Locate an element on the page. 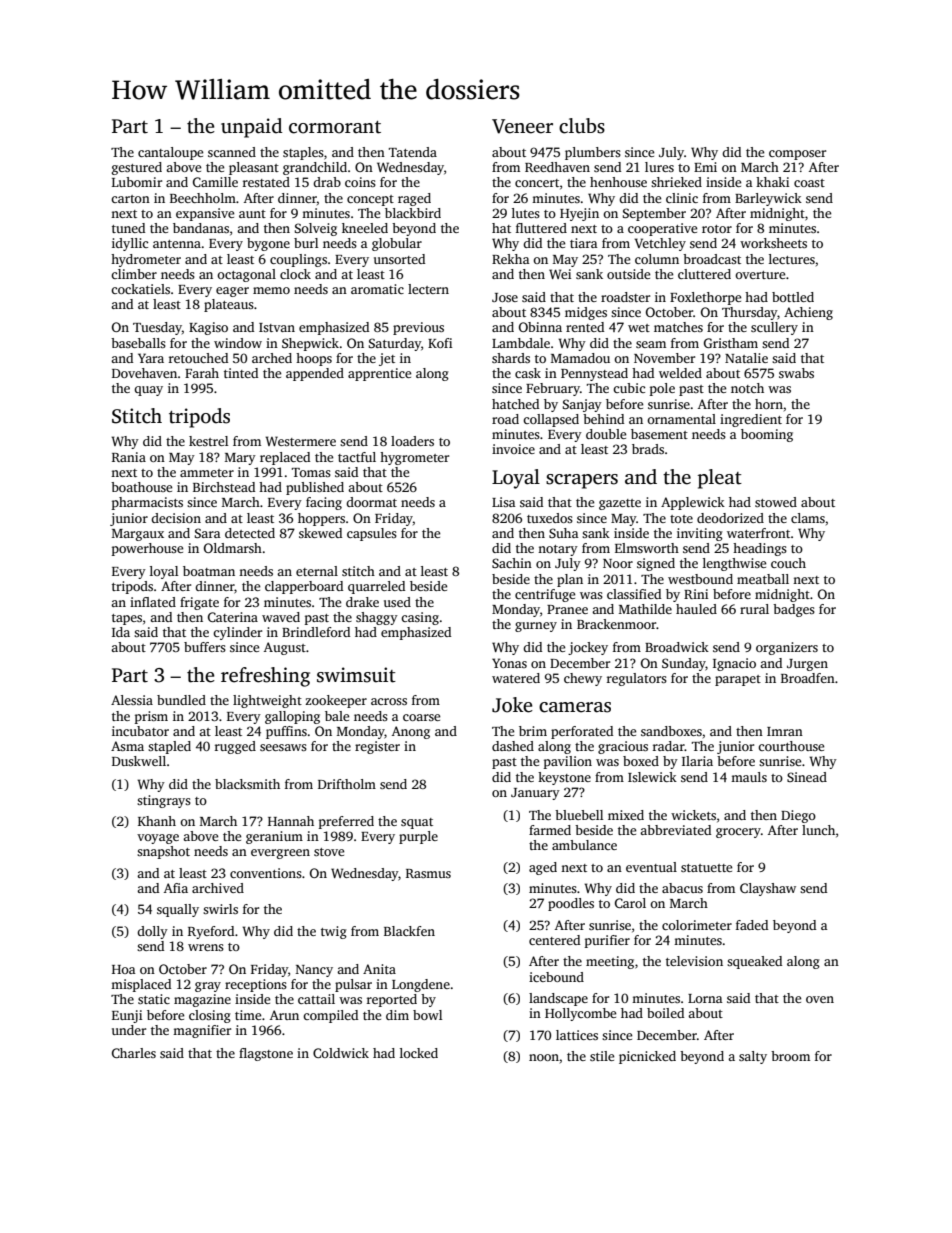 This page has height=1233, width=952. lures is located at coordinates (659, 167).
